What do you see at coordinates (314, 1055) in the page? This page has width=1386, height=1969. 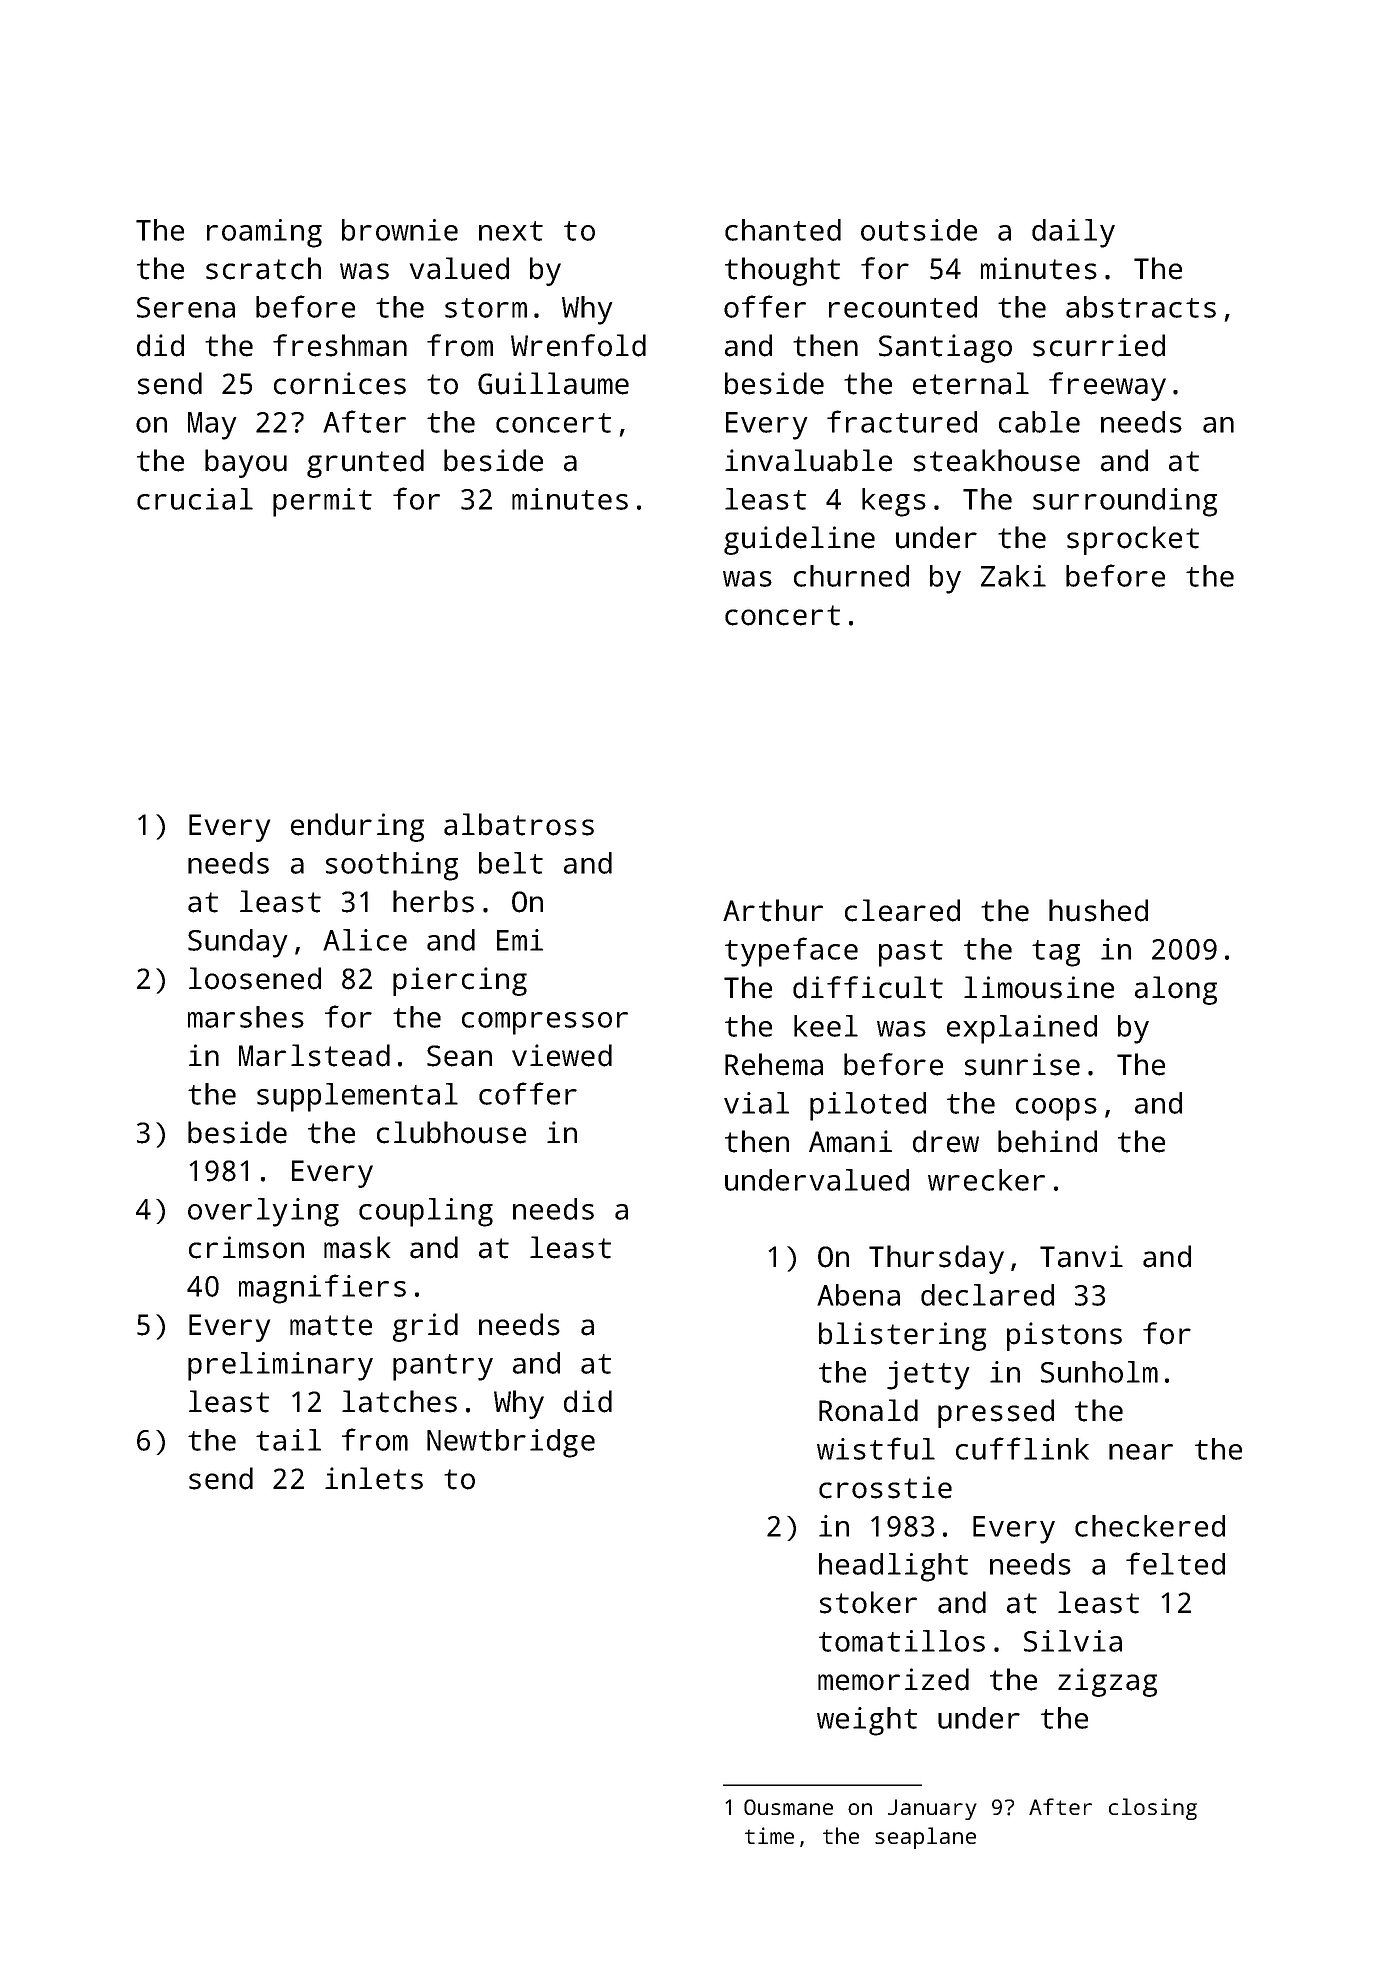 I see `Marlstead` at bounding box center [314, 1055].
